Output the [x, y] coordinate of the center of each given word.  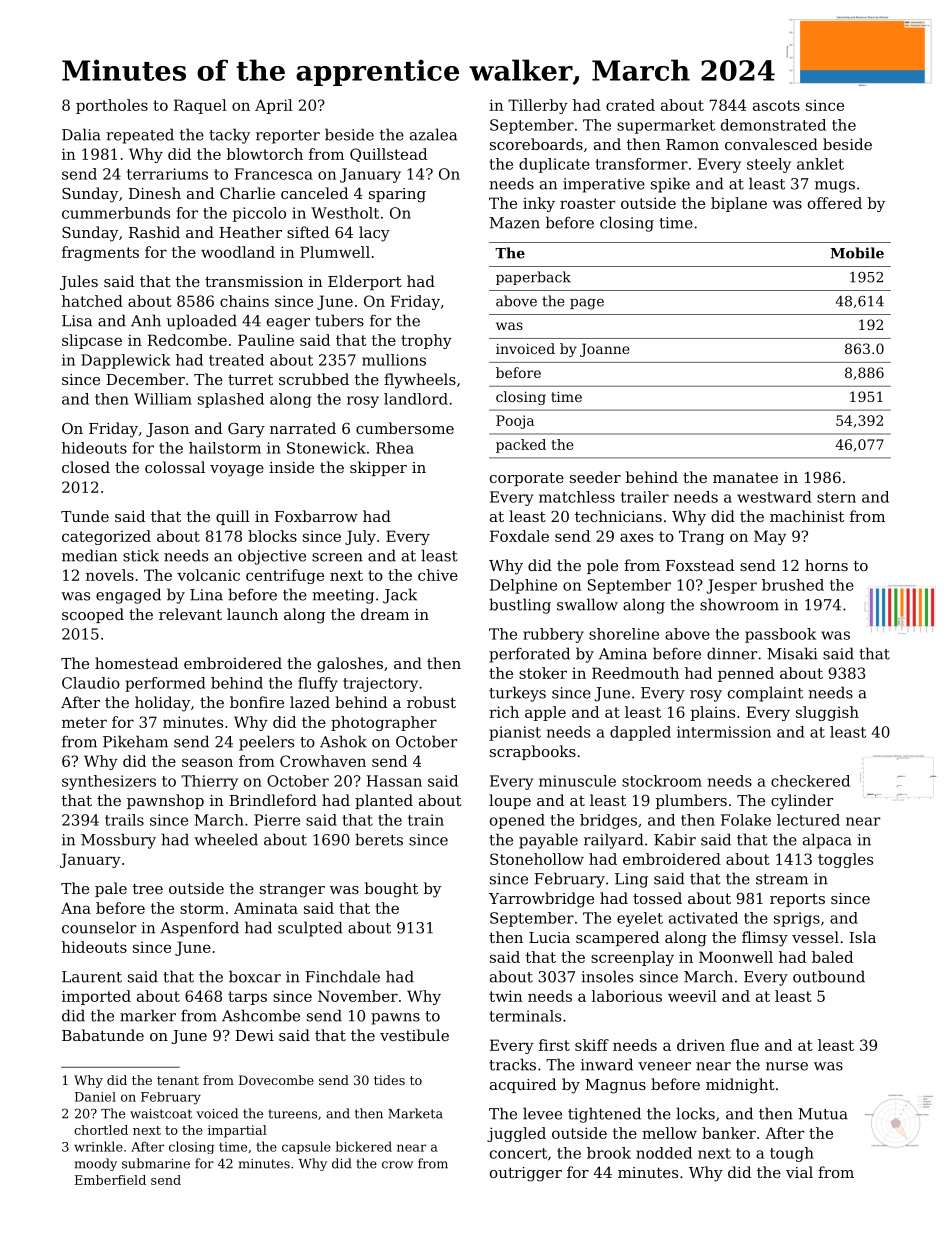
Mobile [857, 253]
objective [272, 557]
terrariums [167, 174]
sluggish [827, 713]
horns [826, 565]
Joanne [605, 350]
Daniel [95, 1097]
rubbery [553, 635]
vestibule [414, 1035]
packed [521, 446]
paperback [533, 278]
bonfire [257, 702]
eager [288, 324]
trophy [426, 341]
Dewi [254, 1035]
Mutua [823, 1114]
